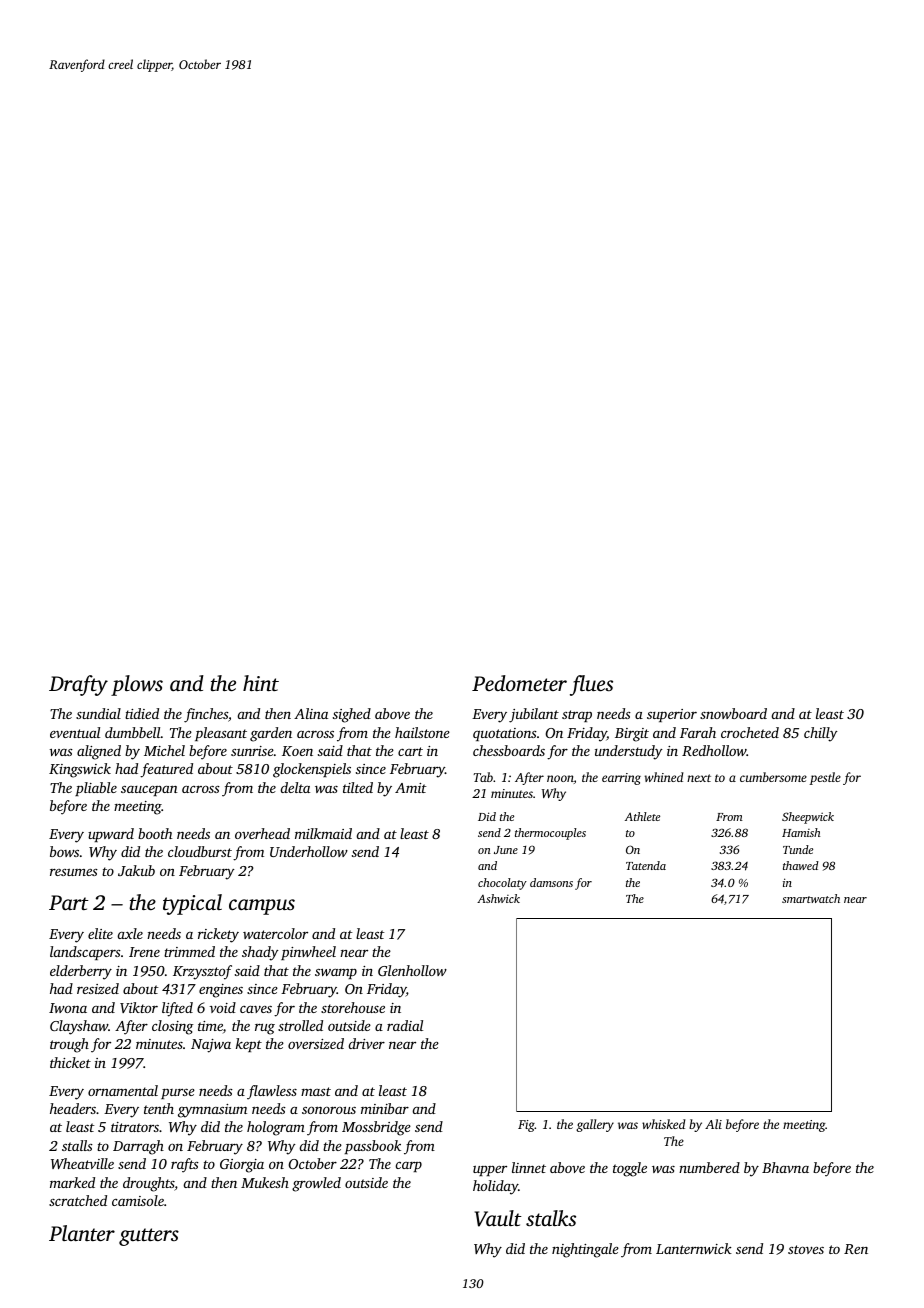 Image resolution: width=924 pixels, height=1308 pixels. Describe the element at coordinates (422, 732) in the page. I see `hailstone` at that location.
